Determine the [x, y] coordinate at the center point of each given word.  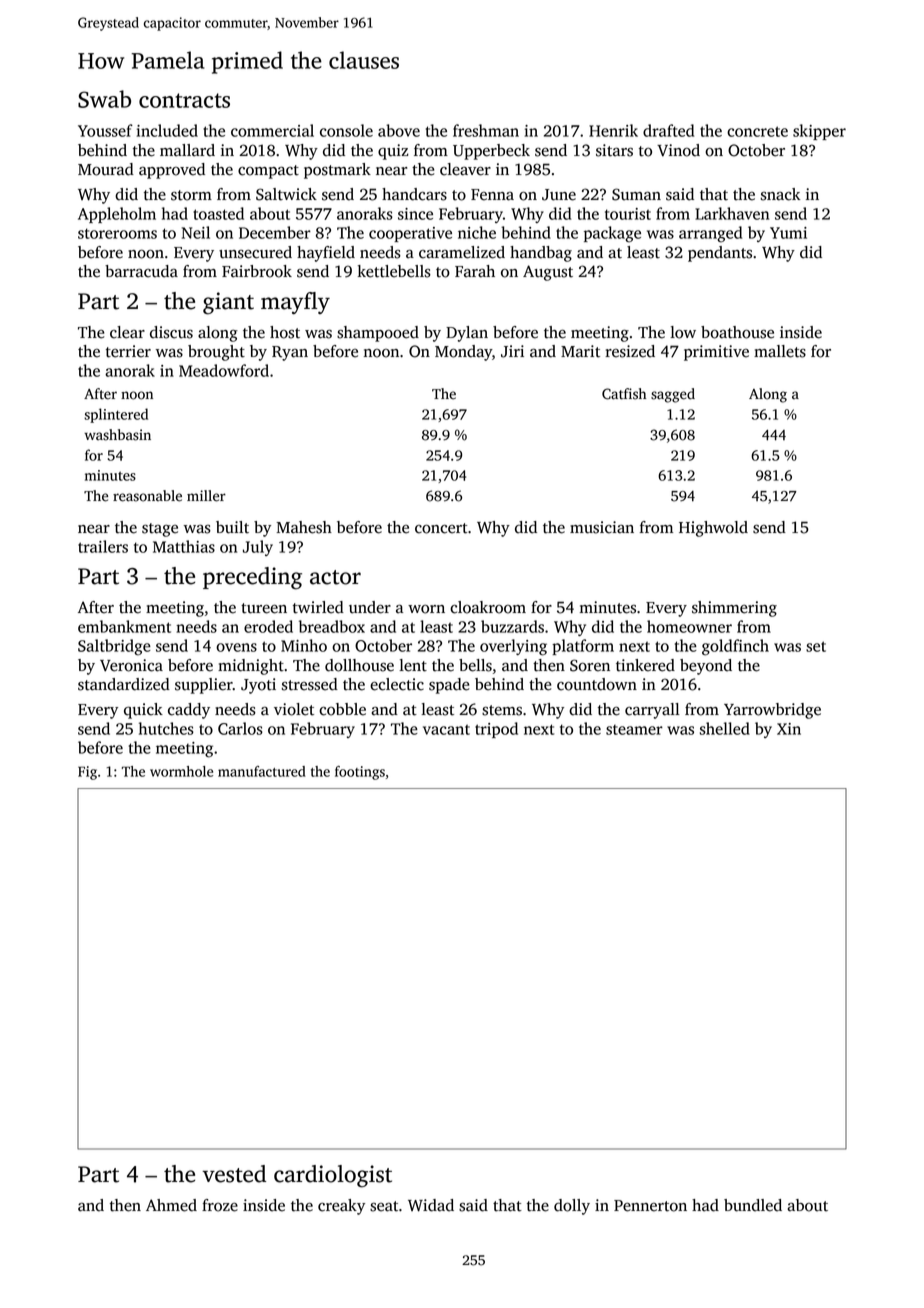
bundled [753, 1205]
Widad [431, 1205]
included [167, 130]
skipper [819, 132]
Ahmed [171, 1205]
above [399, 130]
